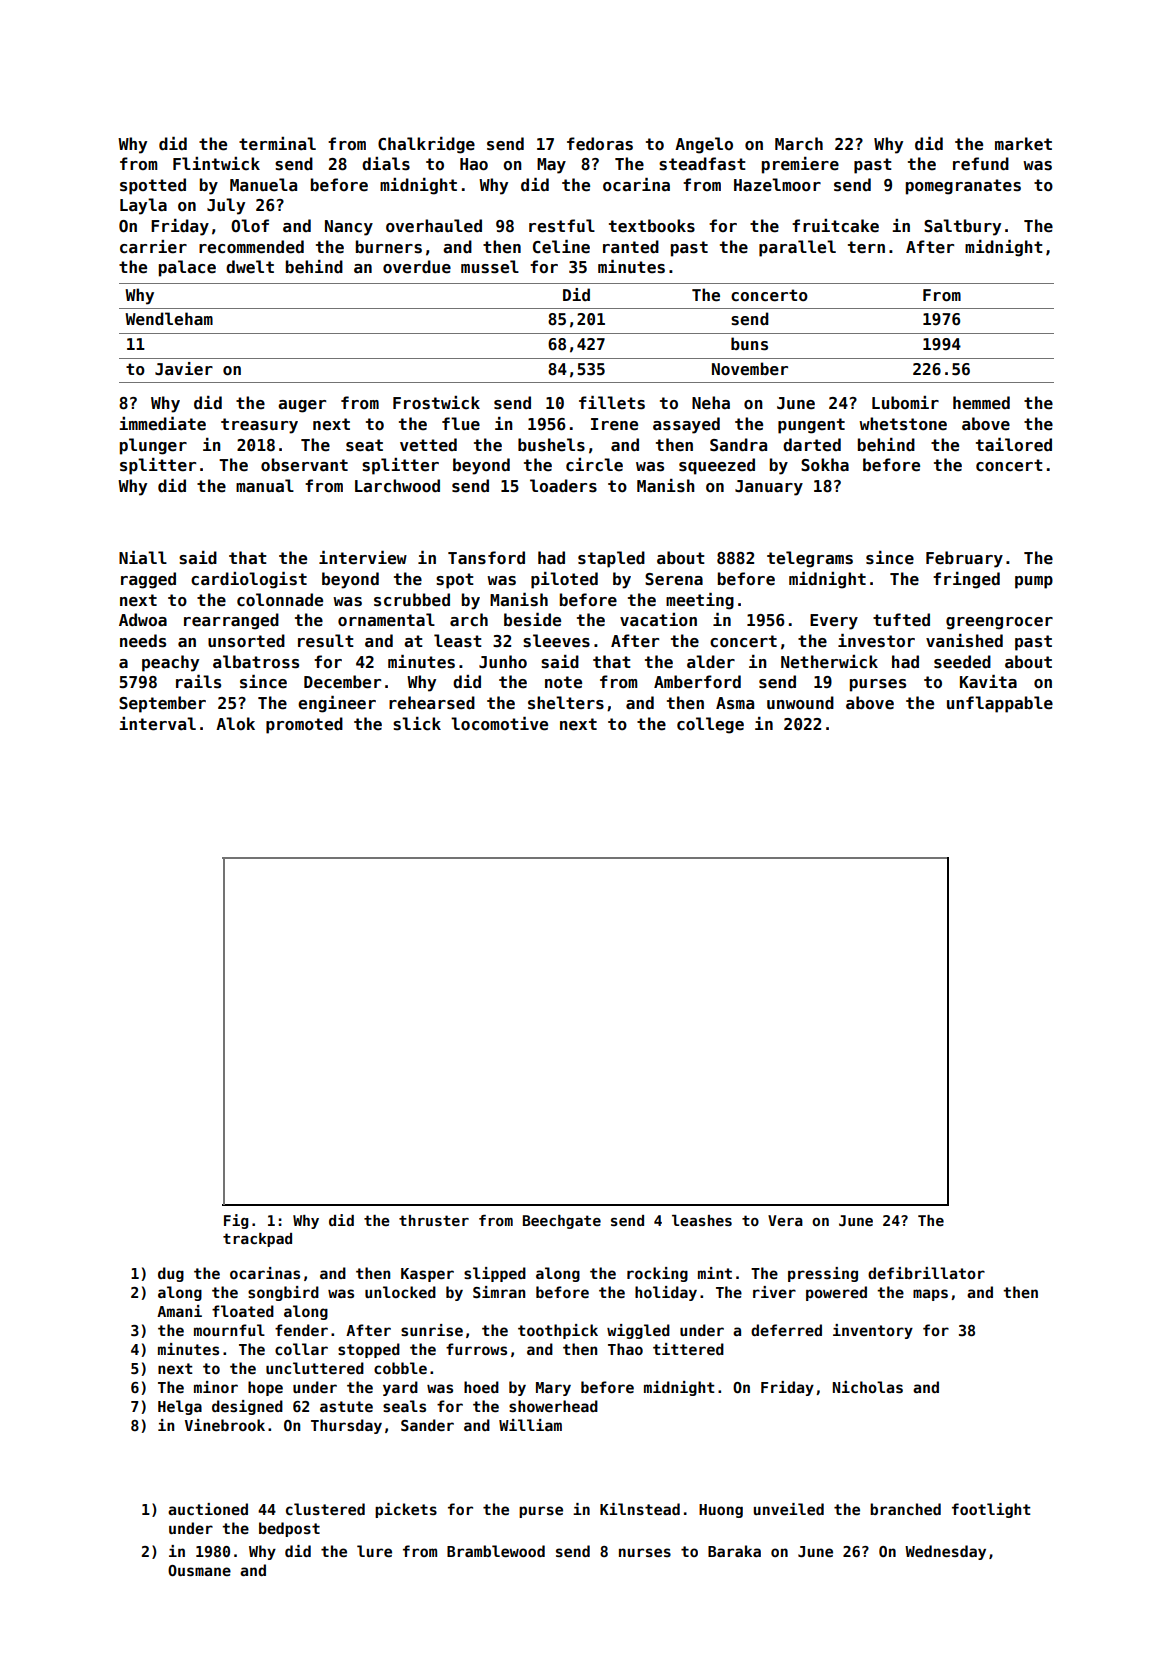 This screenshot has width=1172, height=1658. Describe the element at coordinates (734, 1551) in the screenshot. I see `Baraka` at that location.
